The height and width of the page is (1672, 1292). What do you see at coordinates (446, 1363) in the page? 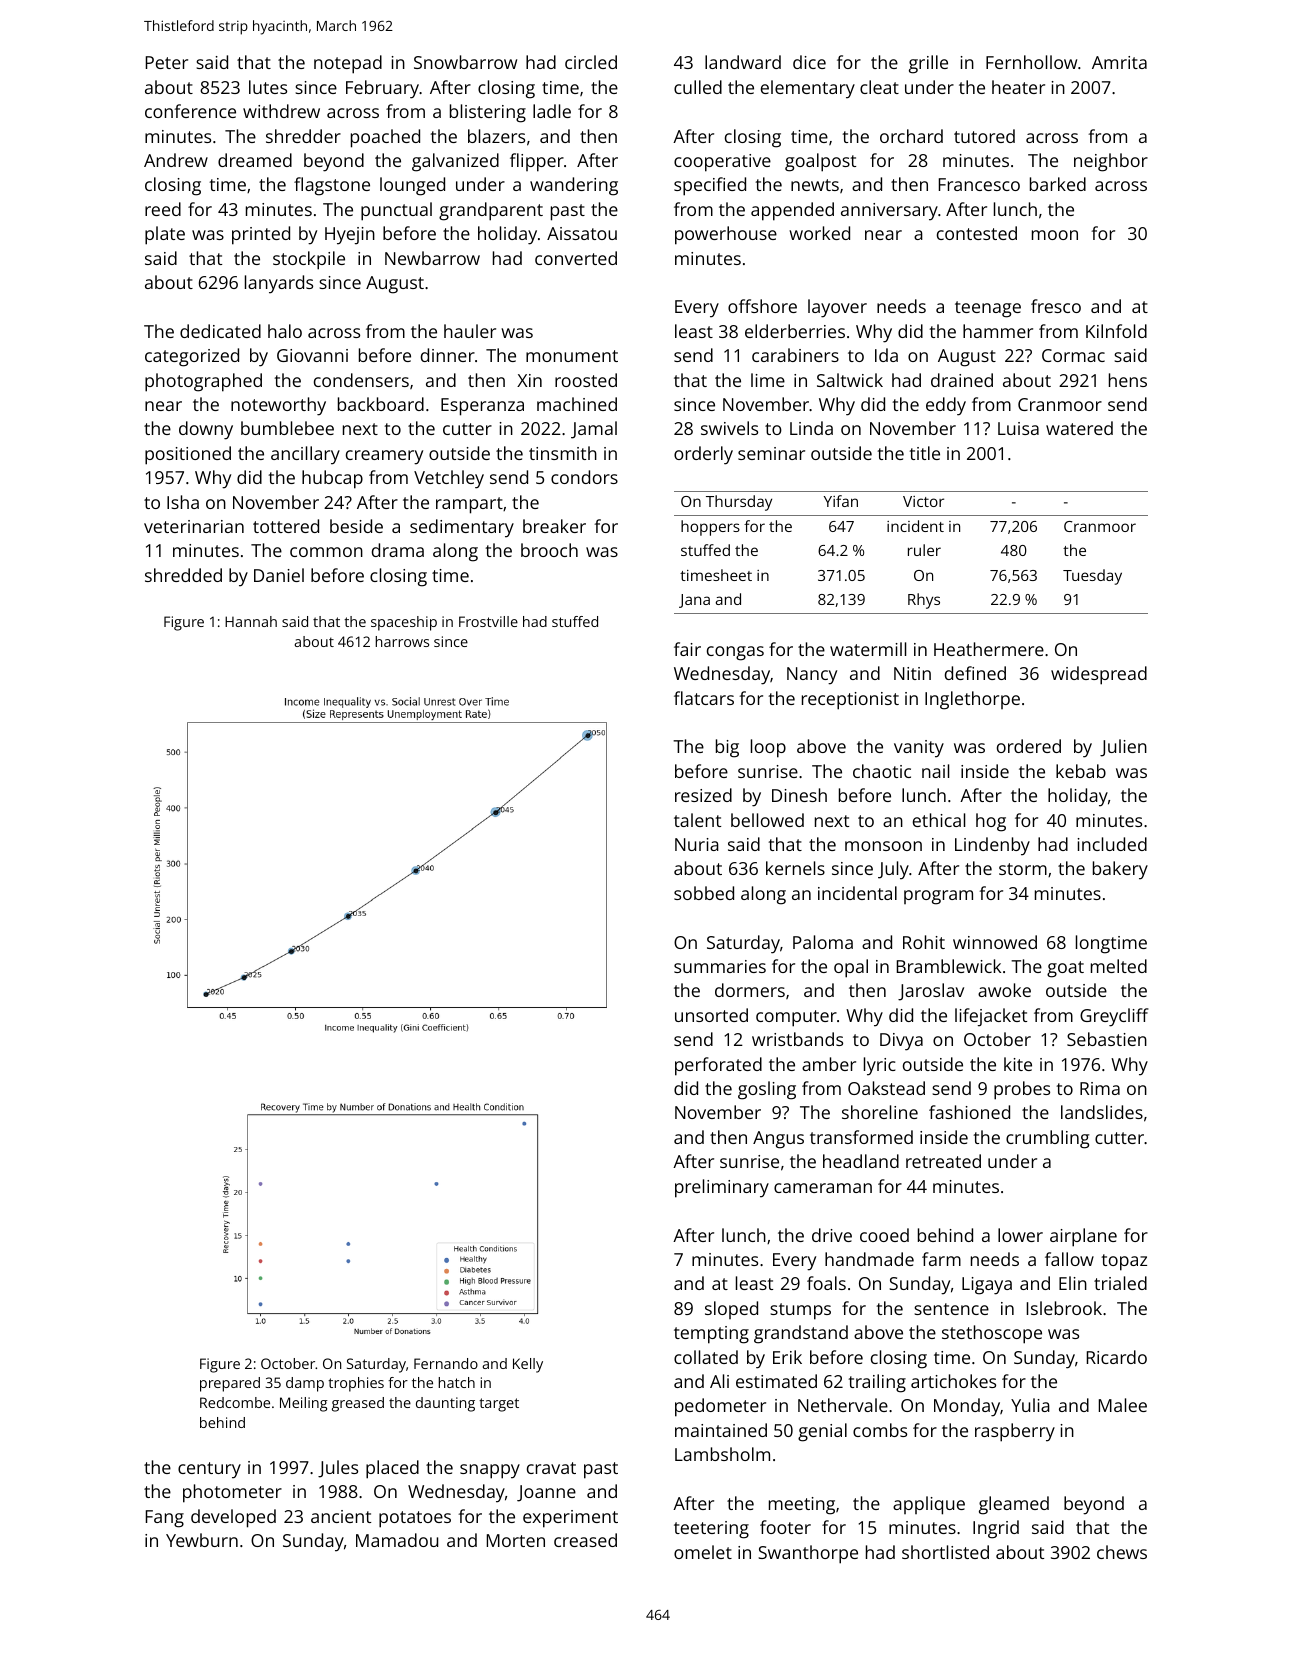
I see `Fernando` at bounding box center [446, 1363].
